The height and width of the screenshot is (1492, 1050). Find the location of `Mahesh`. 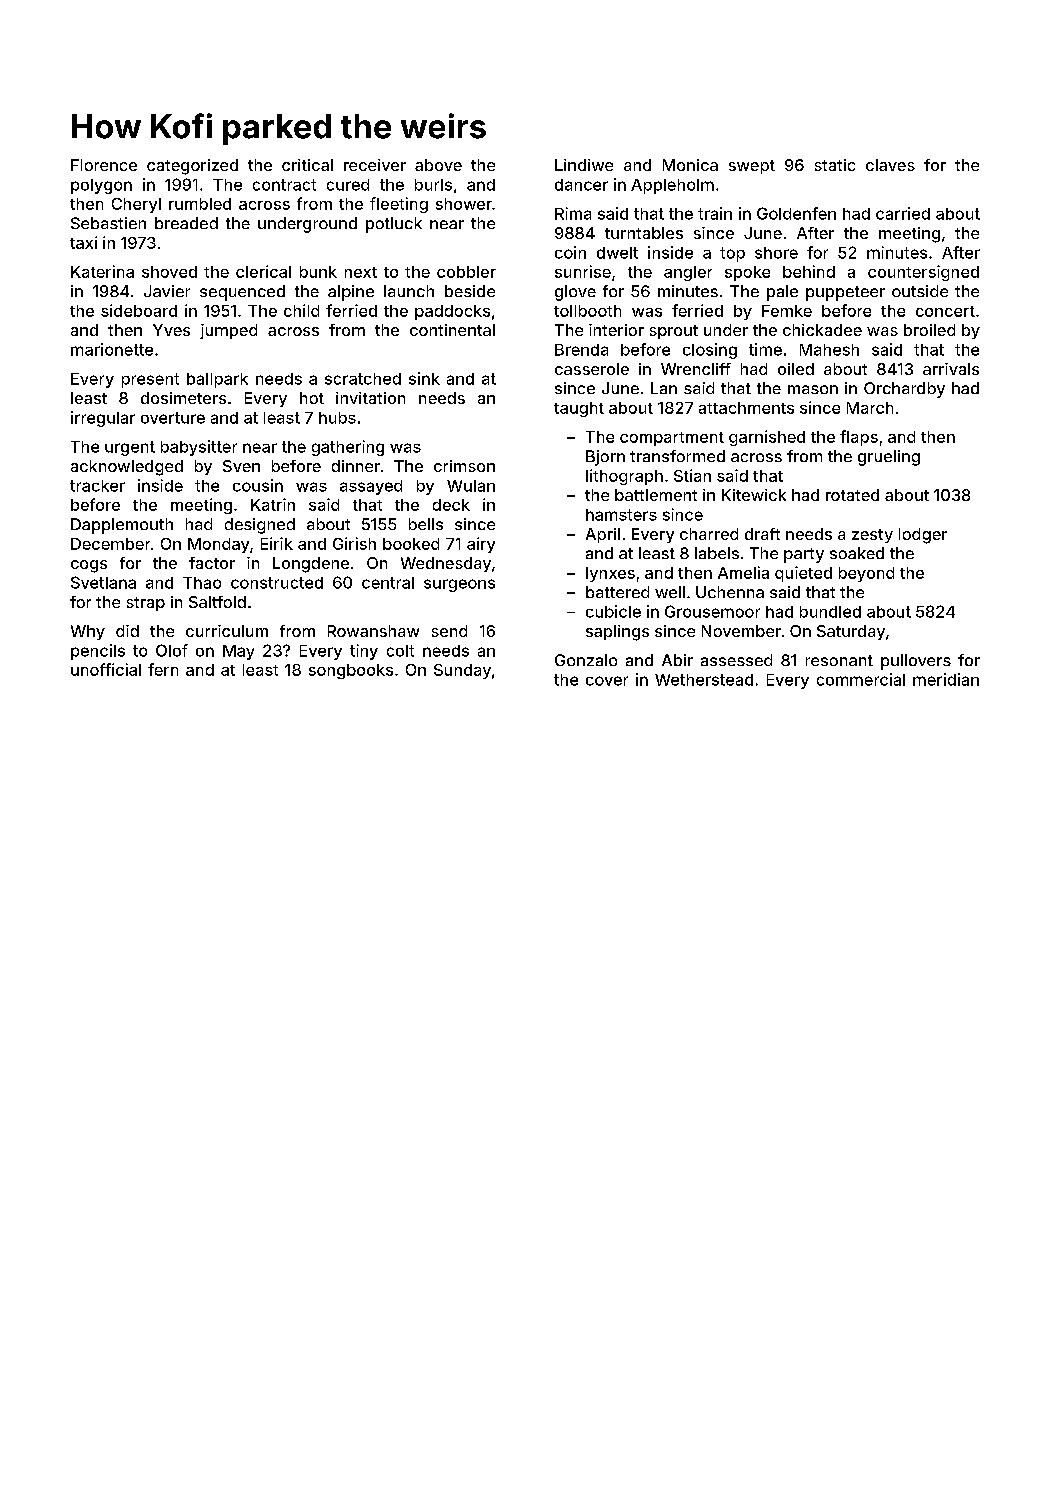

Mahesh is located at coordinates (829, 350).
